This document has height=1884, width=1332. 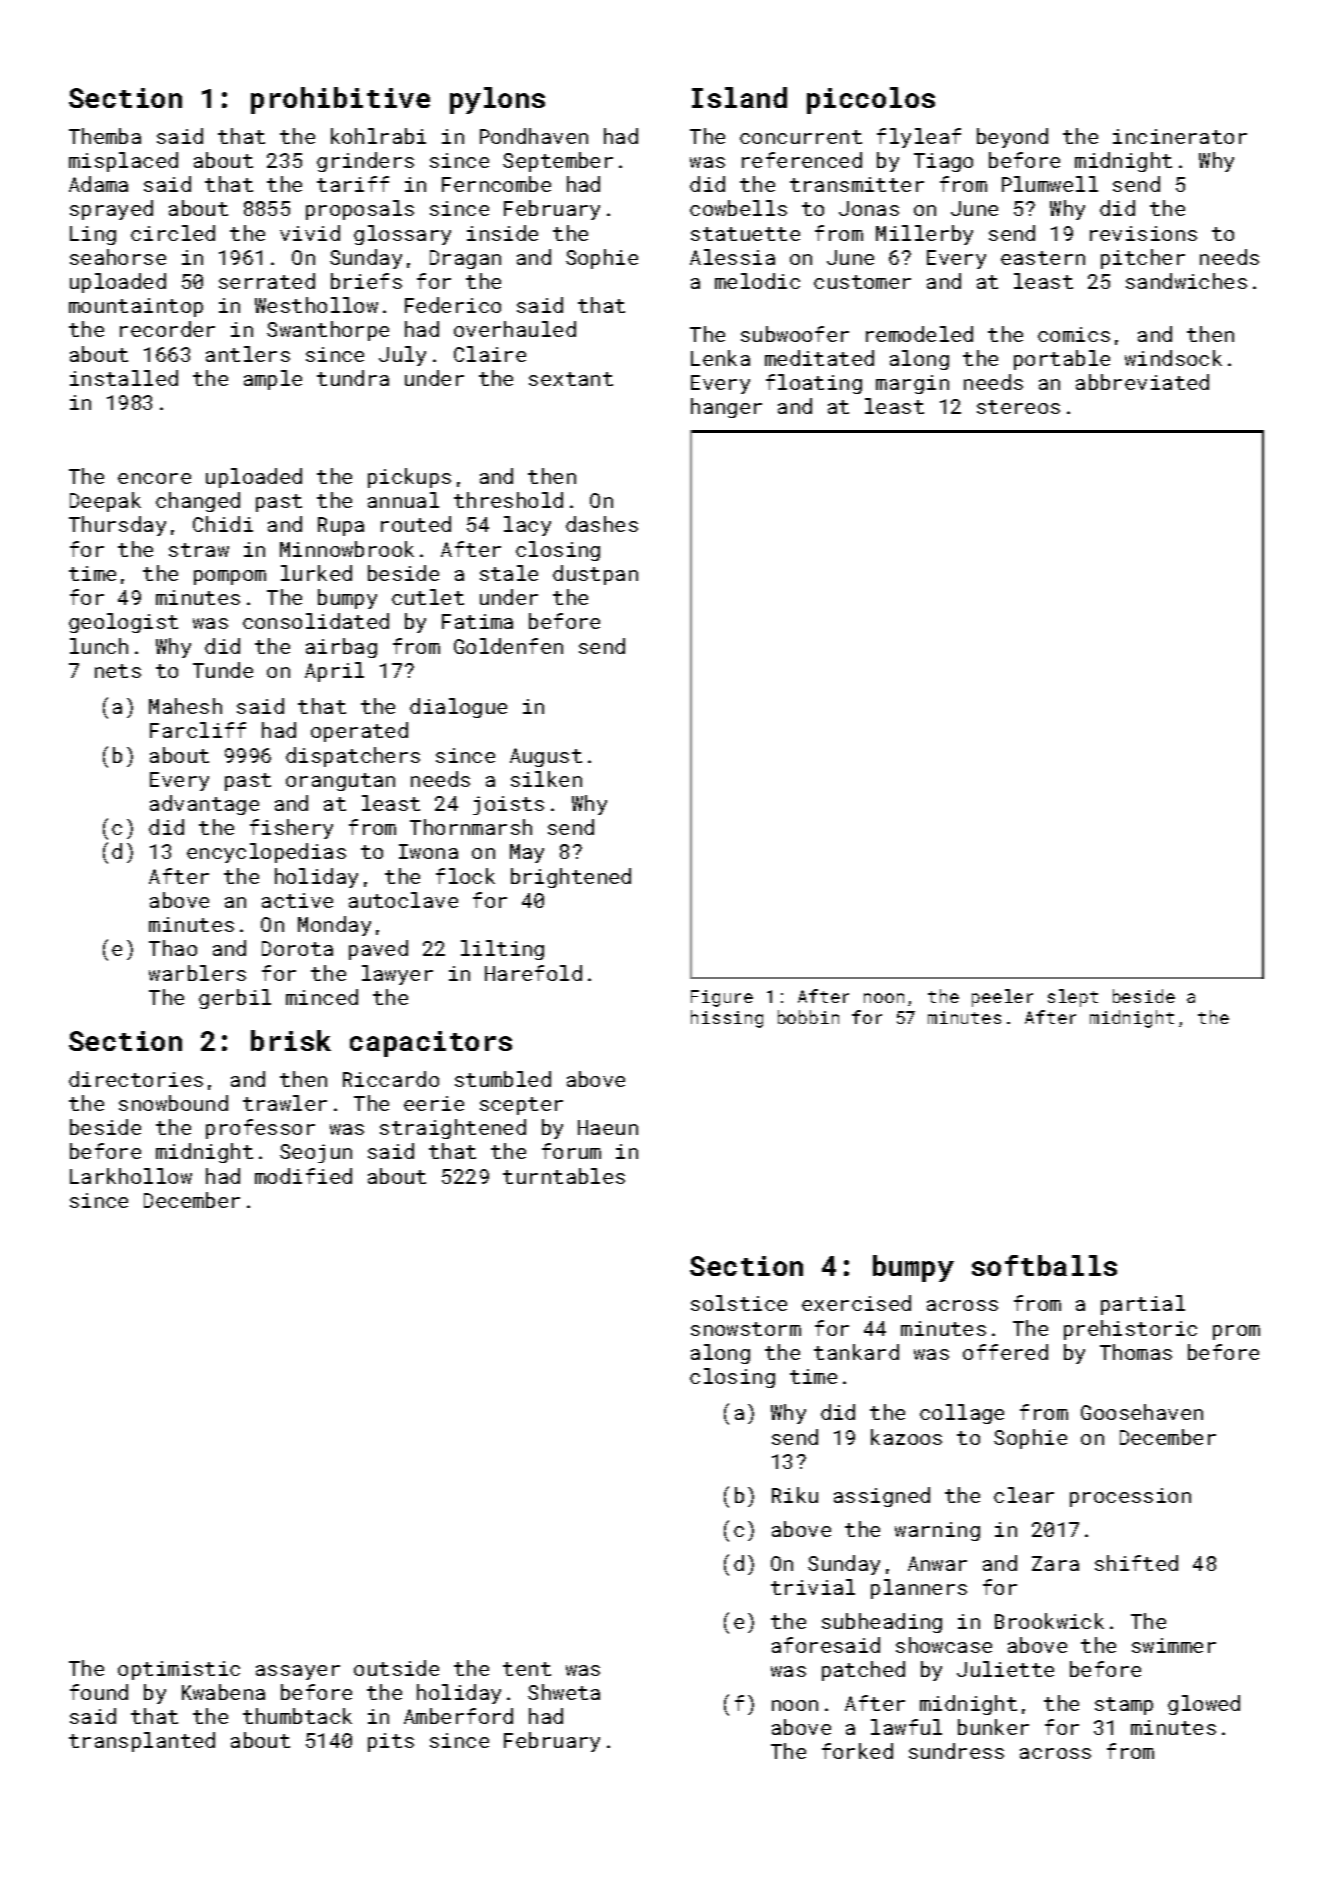 I want to click on slept, so click(x=1073, y=998).
